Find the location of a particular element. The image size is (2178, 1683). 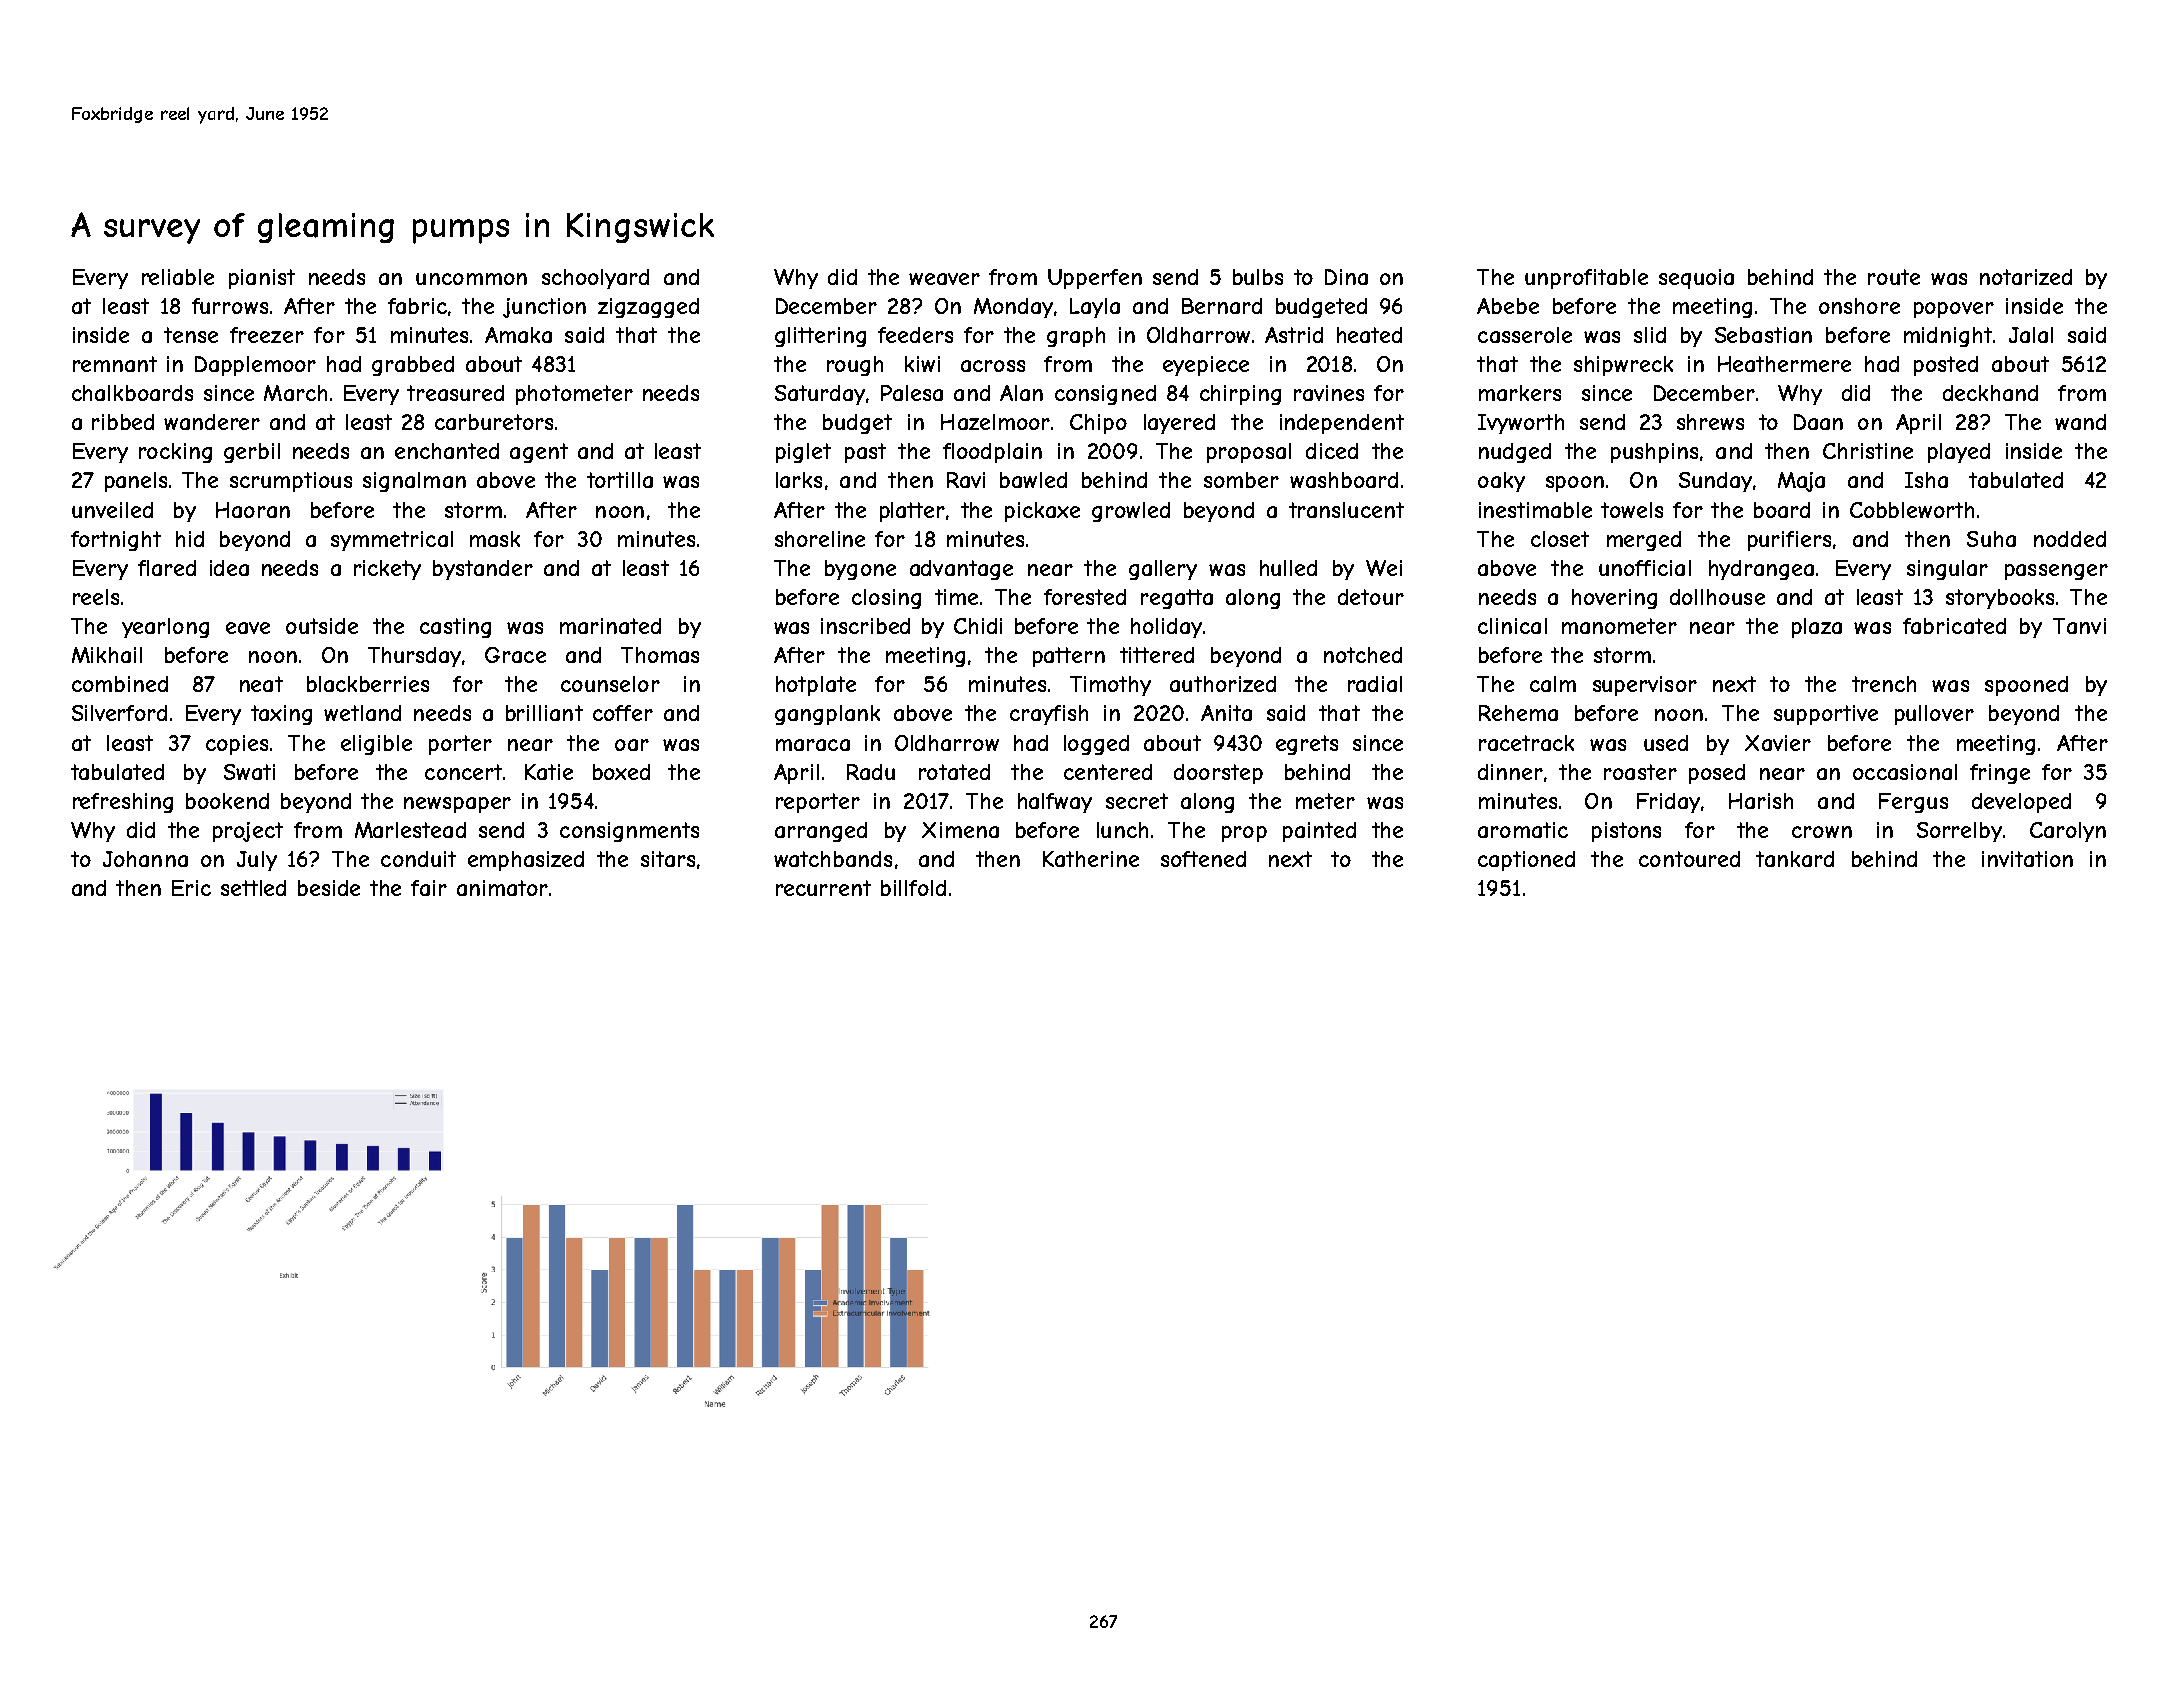

Dina is located at coordinates (1346, 277).
